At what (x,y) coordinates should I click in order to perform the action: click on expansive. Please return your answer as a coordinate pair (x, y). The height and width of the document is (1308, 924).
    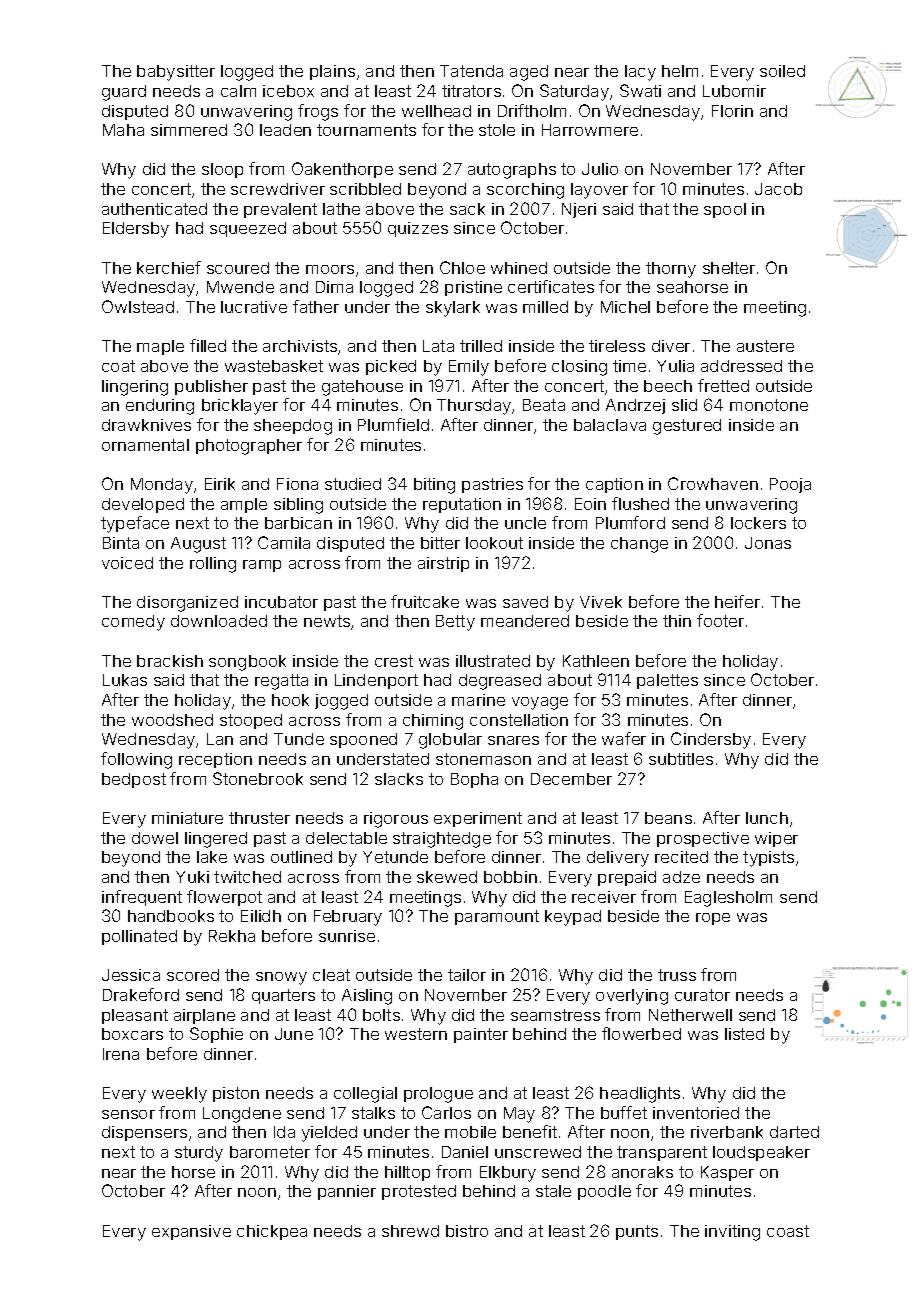
    Looking at the image, I should click on (191, 1232).
